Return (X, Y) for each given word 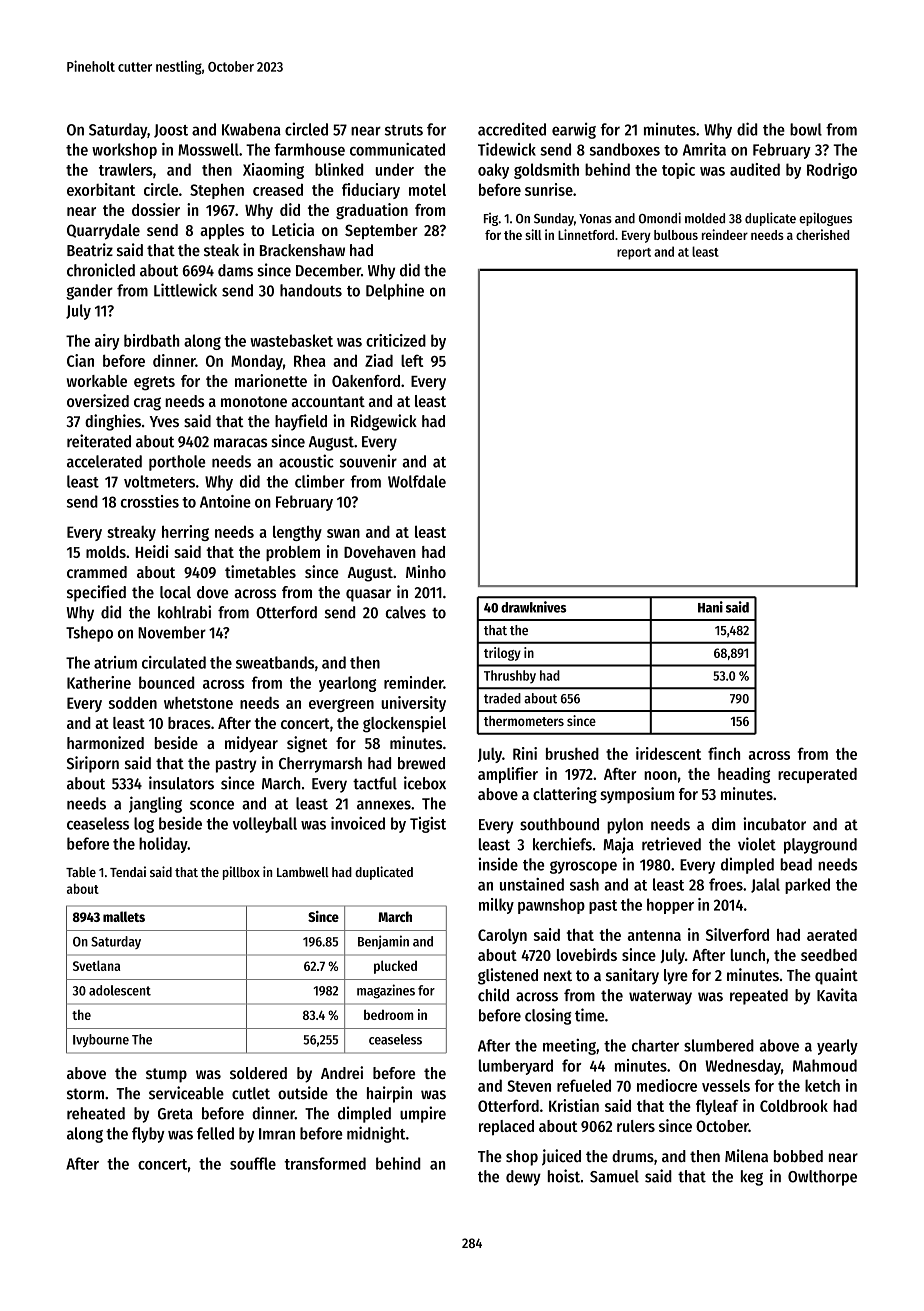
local (175, 592)
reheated (96, 1113)
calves (406, 612)
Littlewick (185, 290)
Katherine (99, 682)
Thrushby (510, 677)
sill (533, 234)
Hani (710, 607)
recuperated (817, 775)
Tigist (428, 825)
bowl (806, 129)
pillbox (241, 873)
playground (820, 846)
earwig (574, 130)
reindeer (725, 234)
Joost (171, 131)
